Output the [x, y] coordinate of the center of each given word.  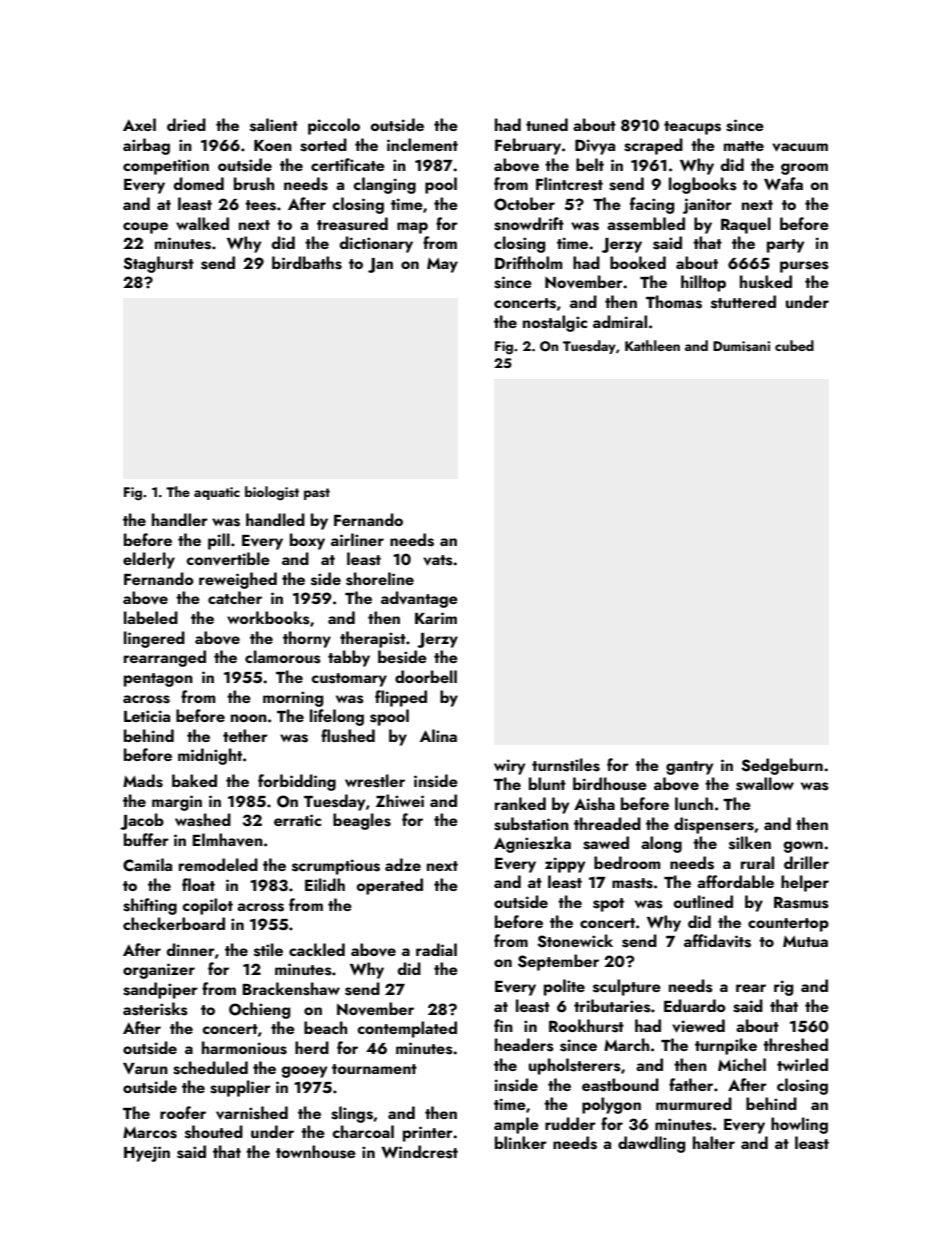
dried [186, 124]
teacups [692, 128]
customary [349, 680]
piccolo [334, 126]
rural [757, 862]
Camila [147, 865]
